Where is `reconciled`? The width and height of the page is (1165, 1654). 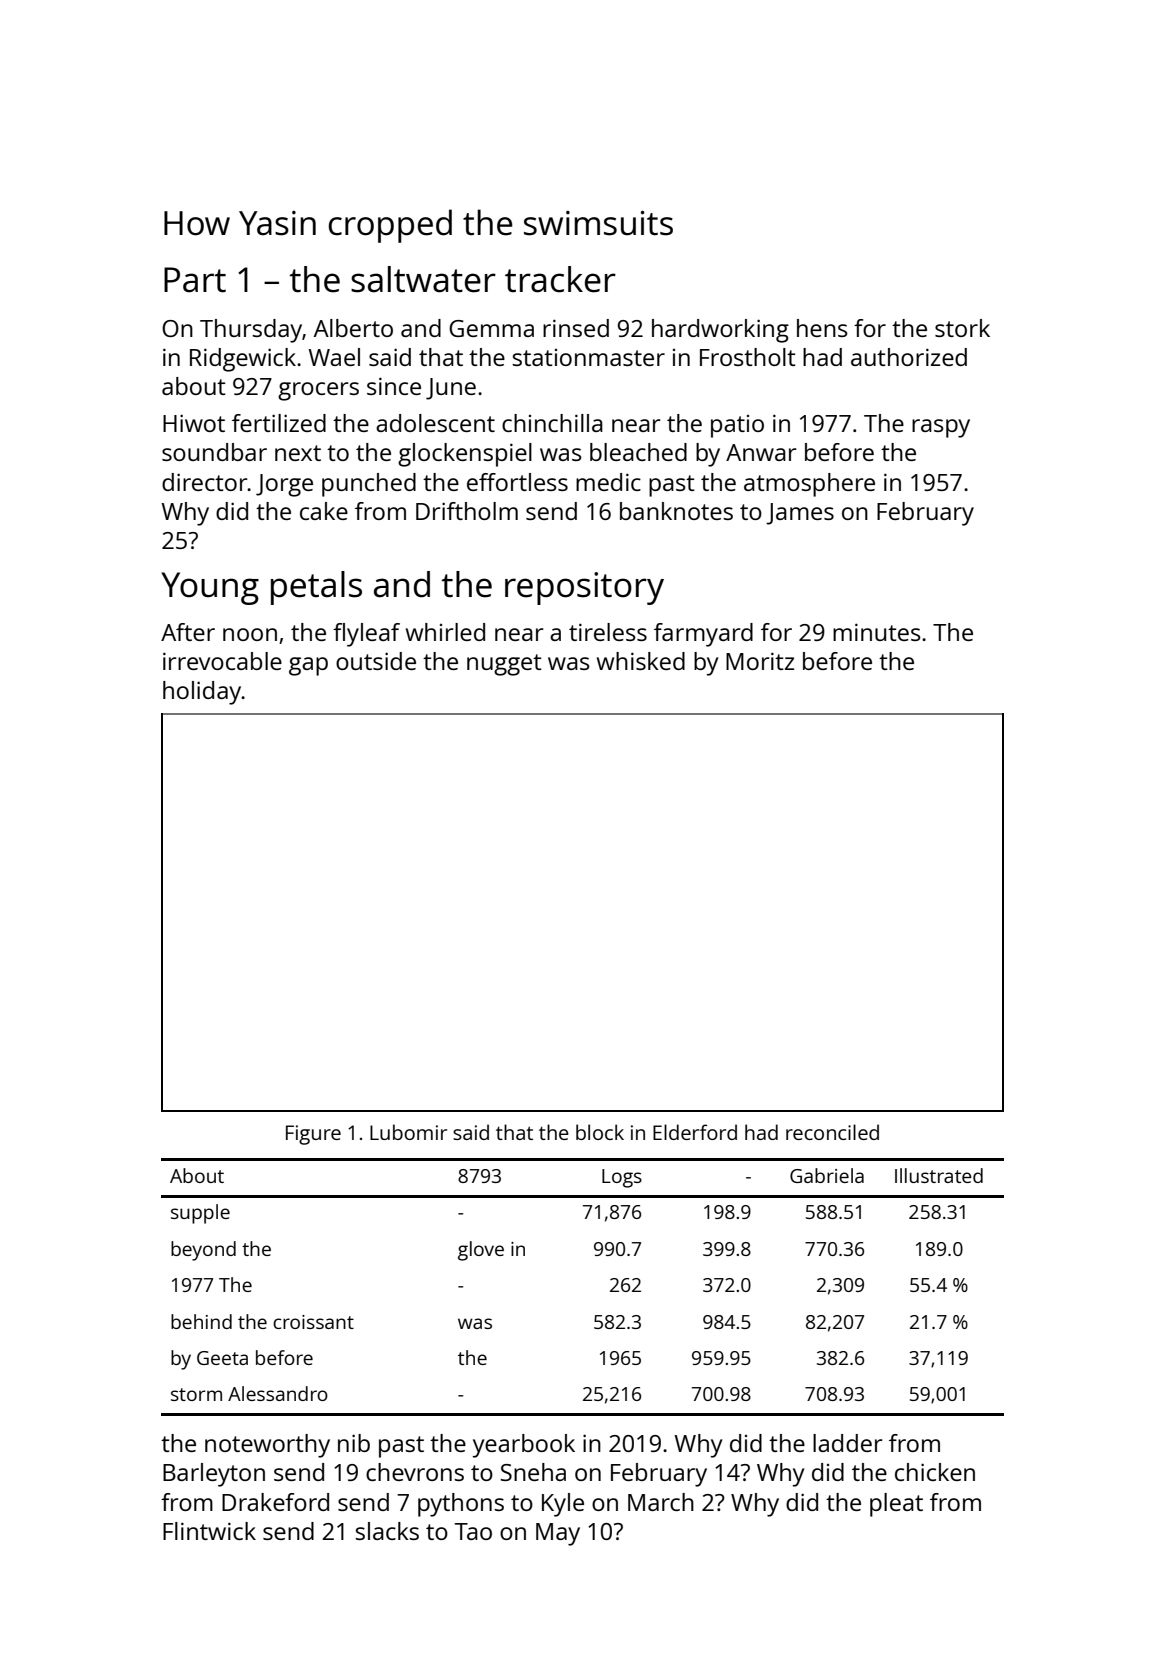
reconciled is located at coordinates (832, 1132).
